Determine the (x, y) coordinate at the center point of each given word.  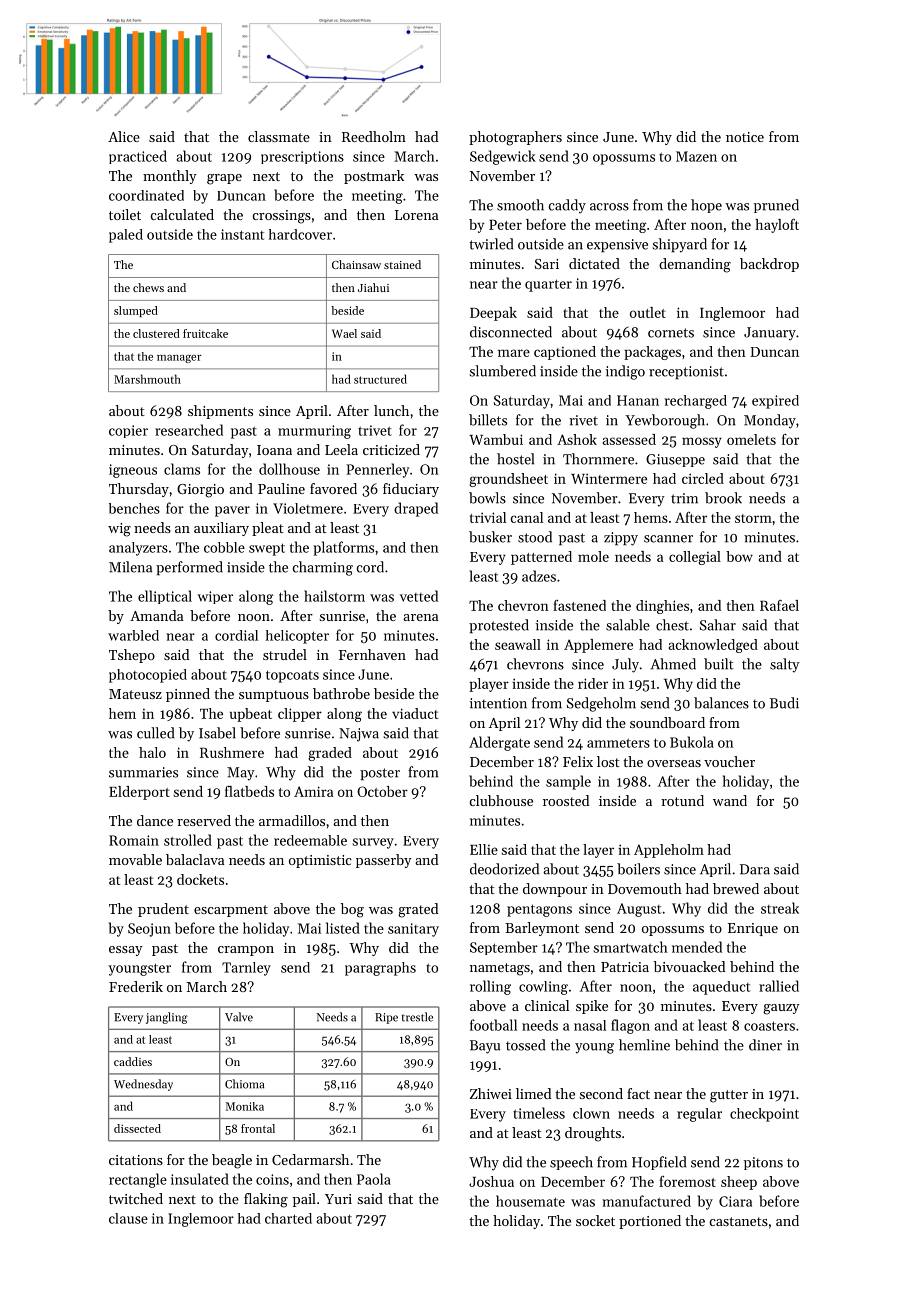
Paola (374, 1179)
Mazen (696, 156)
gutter (729, 1096)
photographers (515, 138)
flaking (266, 1200)
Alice (124, 136)
